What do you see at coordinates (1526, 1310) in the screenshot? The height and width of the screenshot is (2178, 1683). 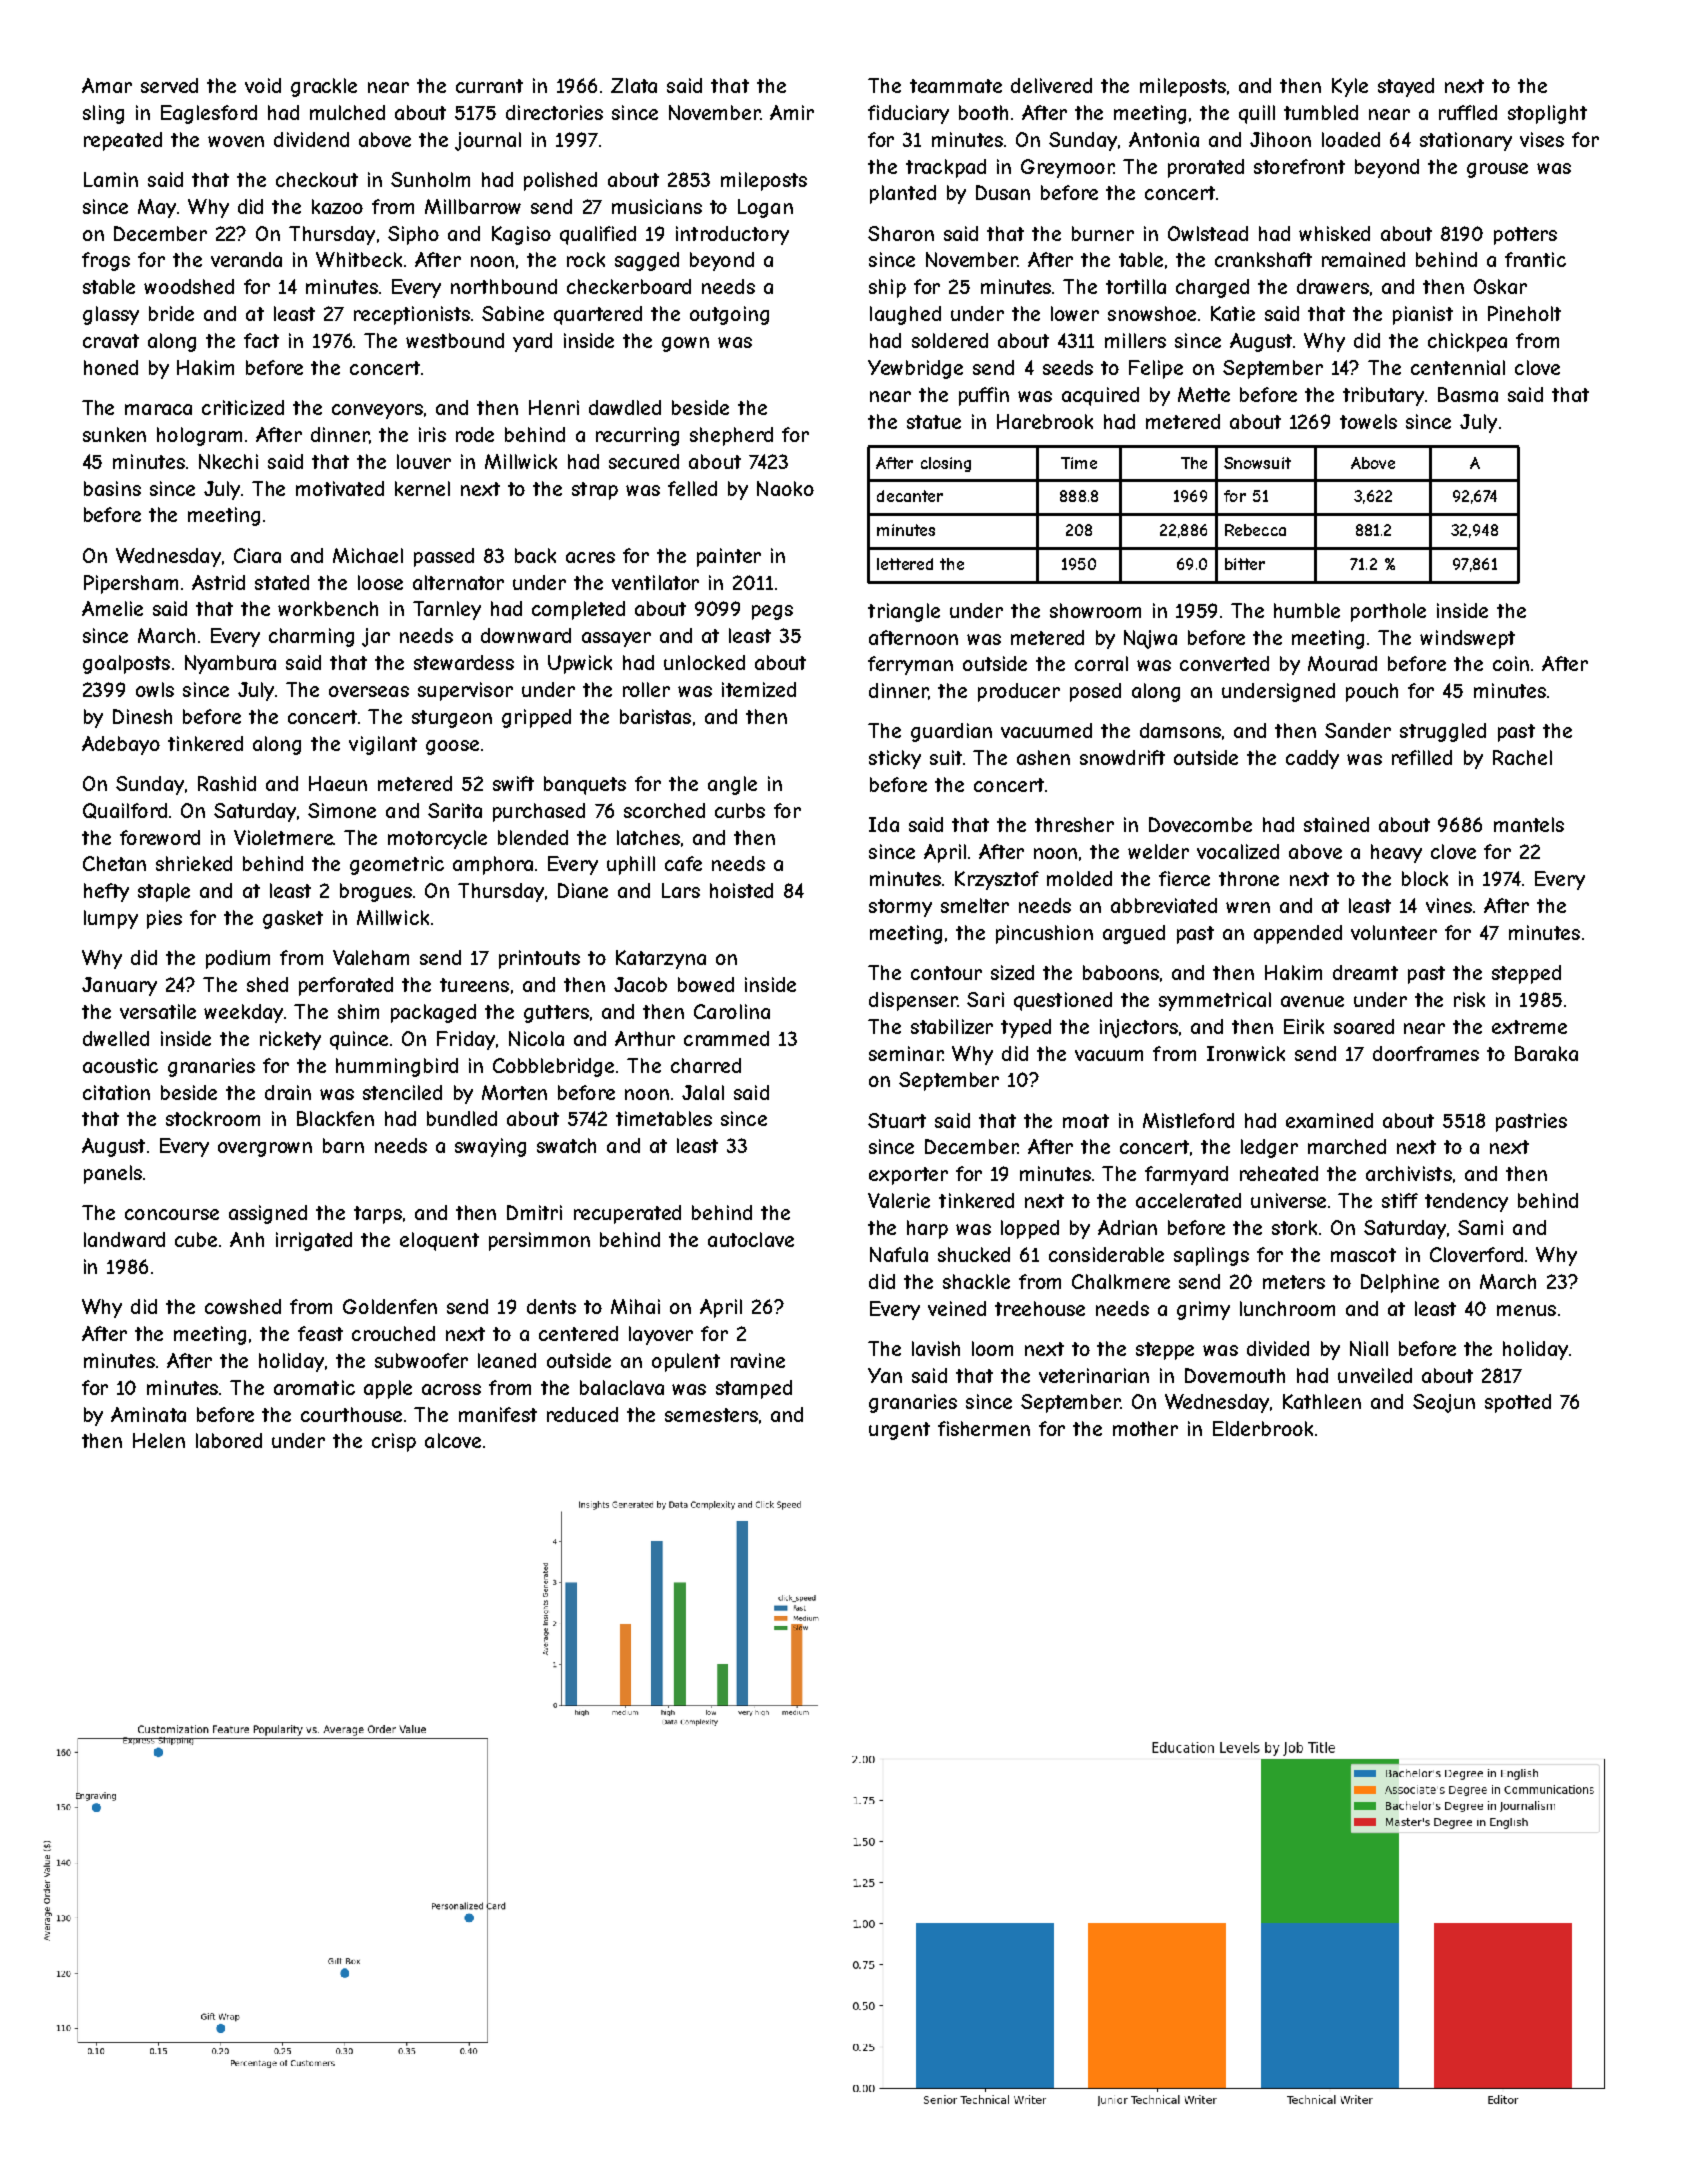 I see `menus` at bounding box center [1526, 1310].
